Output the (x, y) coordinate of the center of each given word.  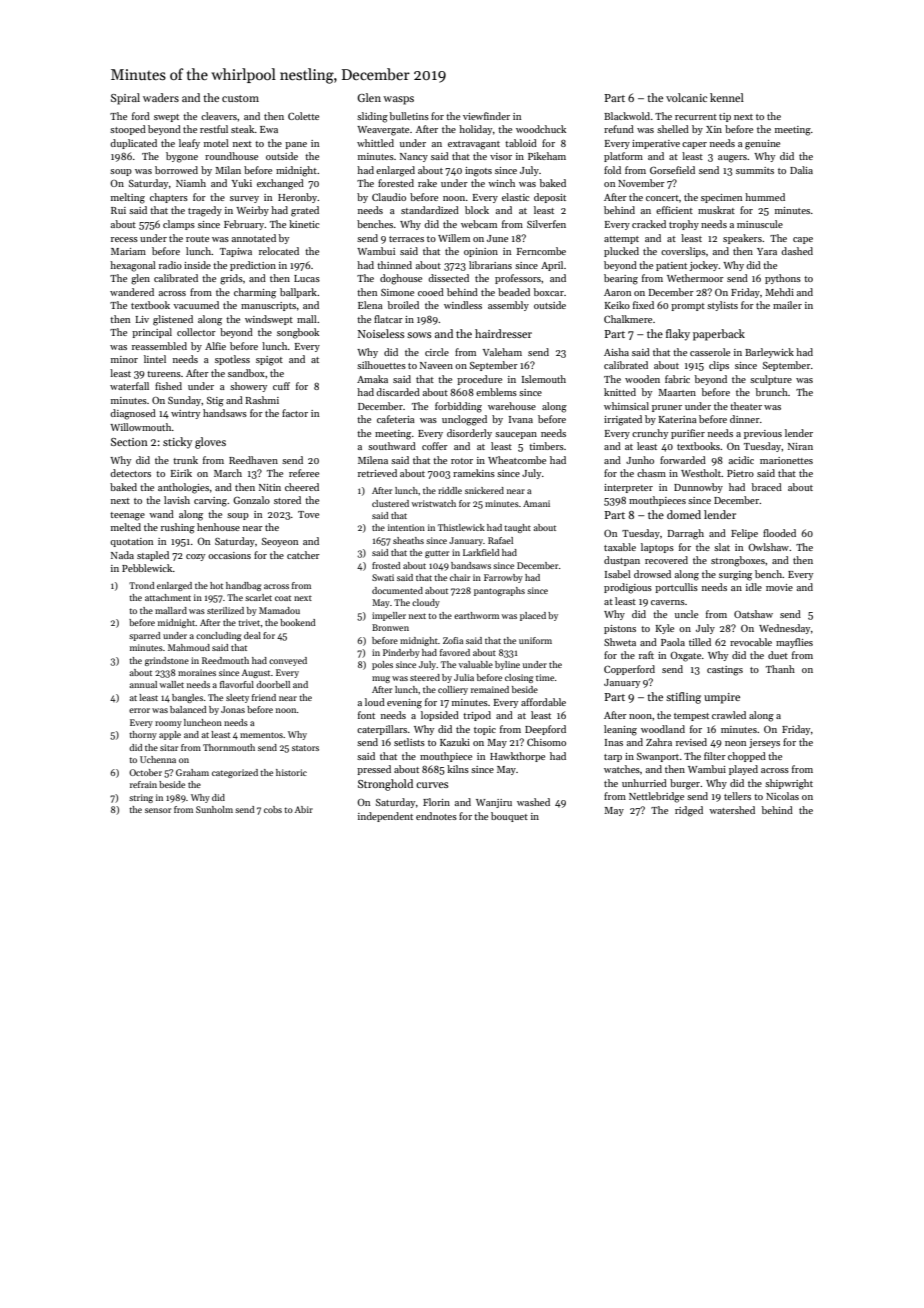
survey (244, 199)
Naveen (436, 365)
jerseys (764, 743)
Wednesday (784, 629)
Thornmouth (229, 747)
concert (662, 198)
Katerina (678, 419)
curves (432, 785)
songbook (298, 333)
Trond (142, 585)
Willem (454, 238)
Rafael (500, 540)
